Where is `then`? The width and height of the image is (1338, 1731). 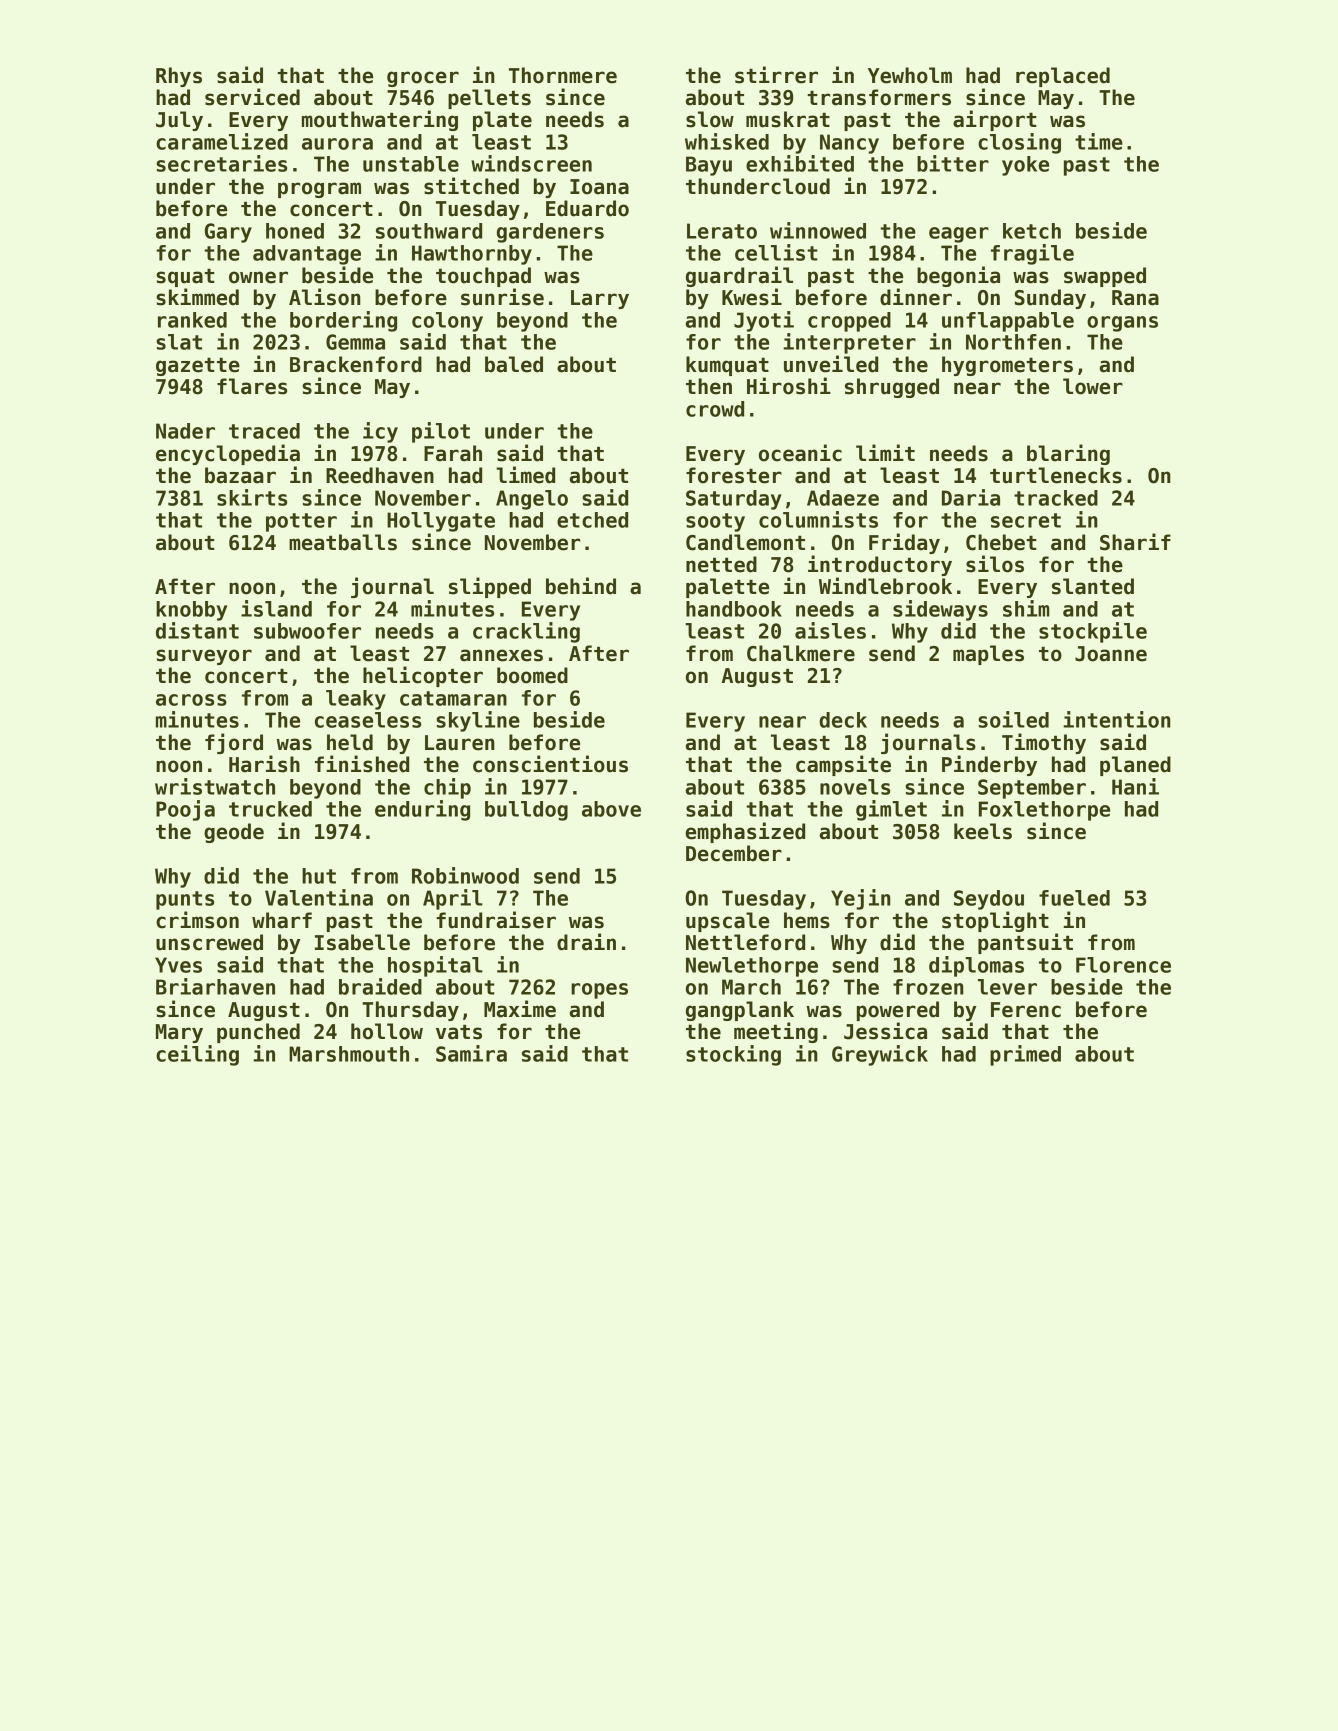 then is located at coordinates (709, 386).
